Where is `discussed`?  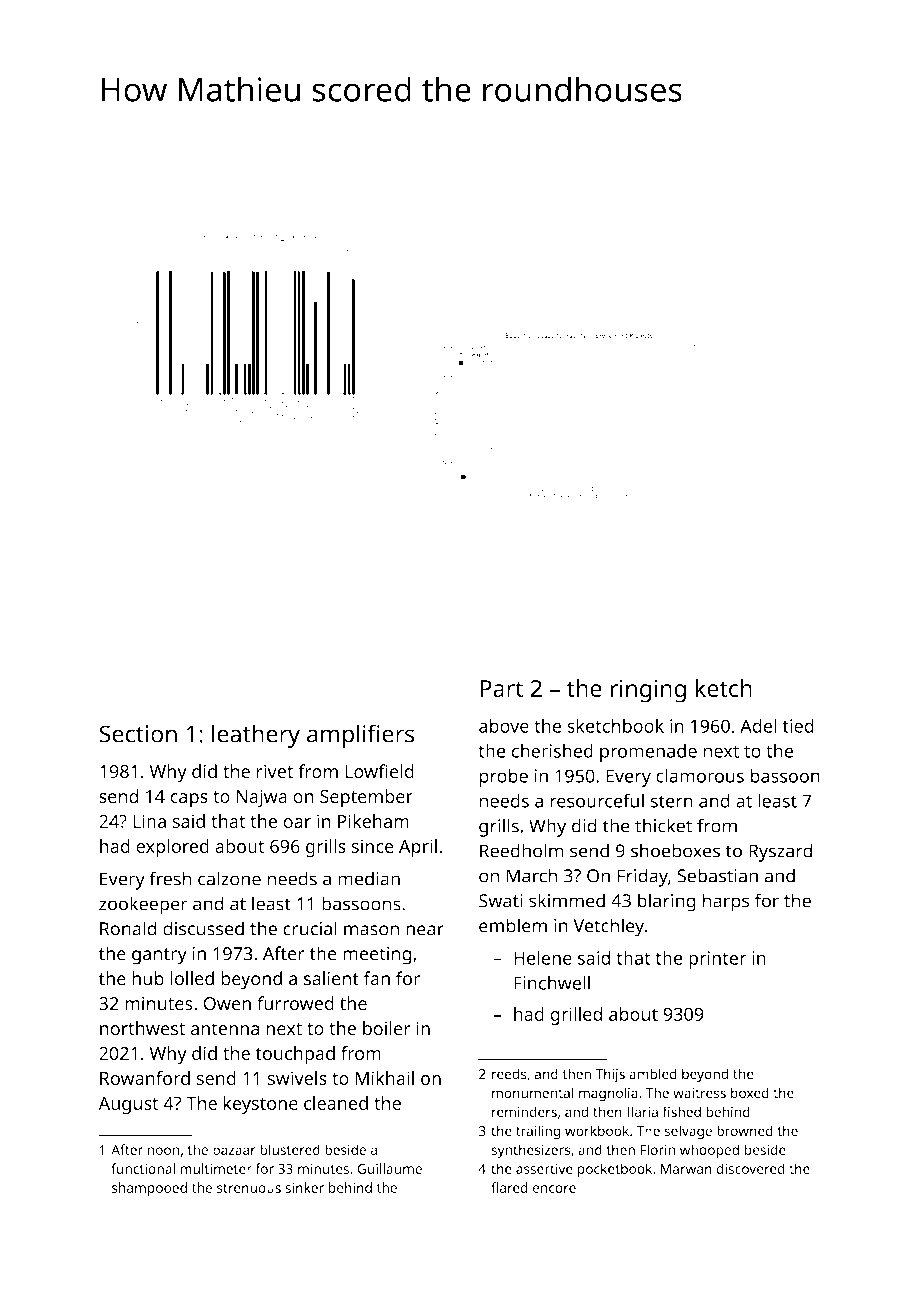 discussed is located at coordinates (203, 928).
